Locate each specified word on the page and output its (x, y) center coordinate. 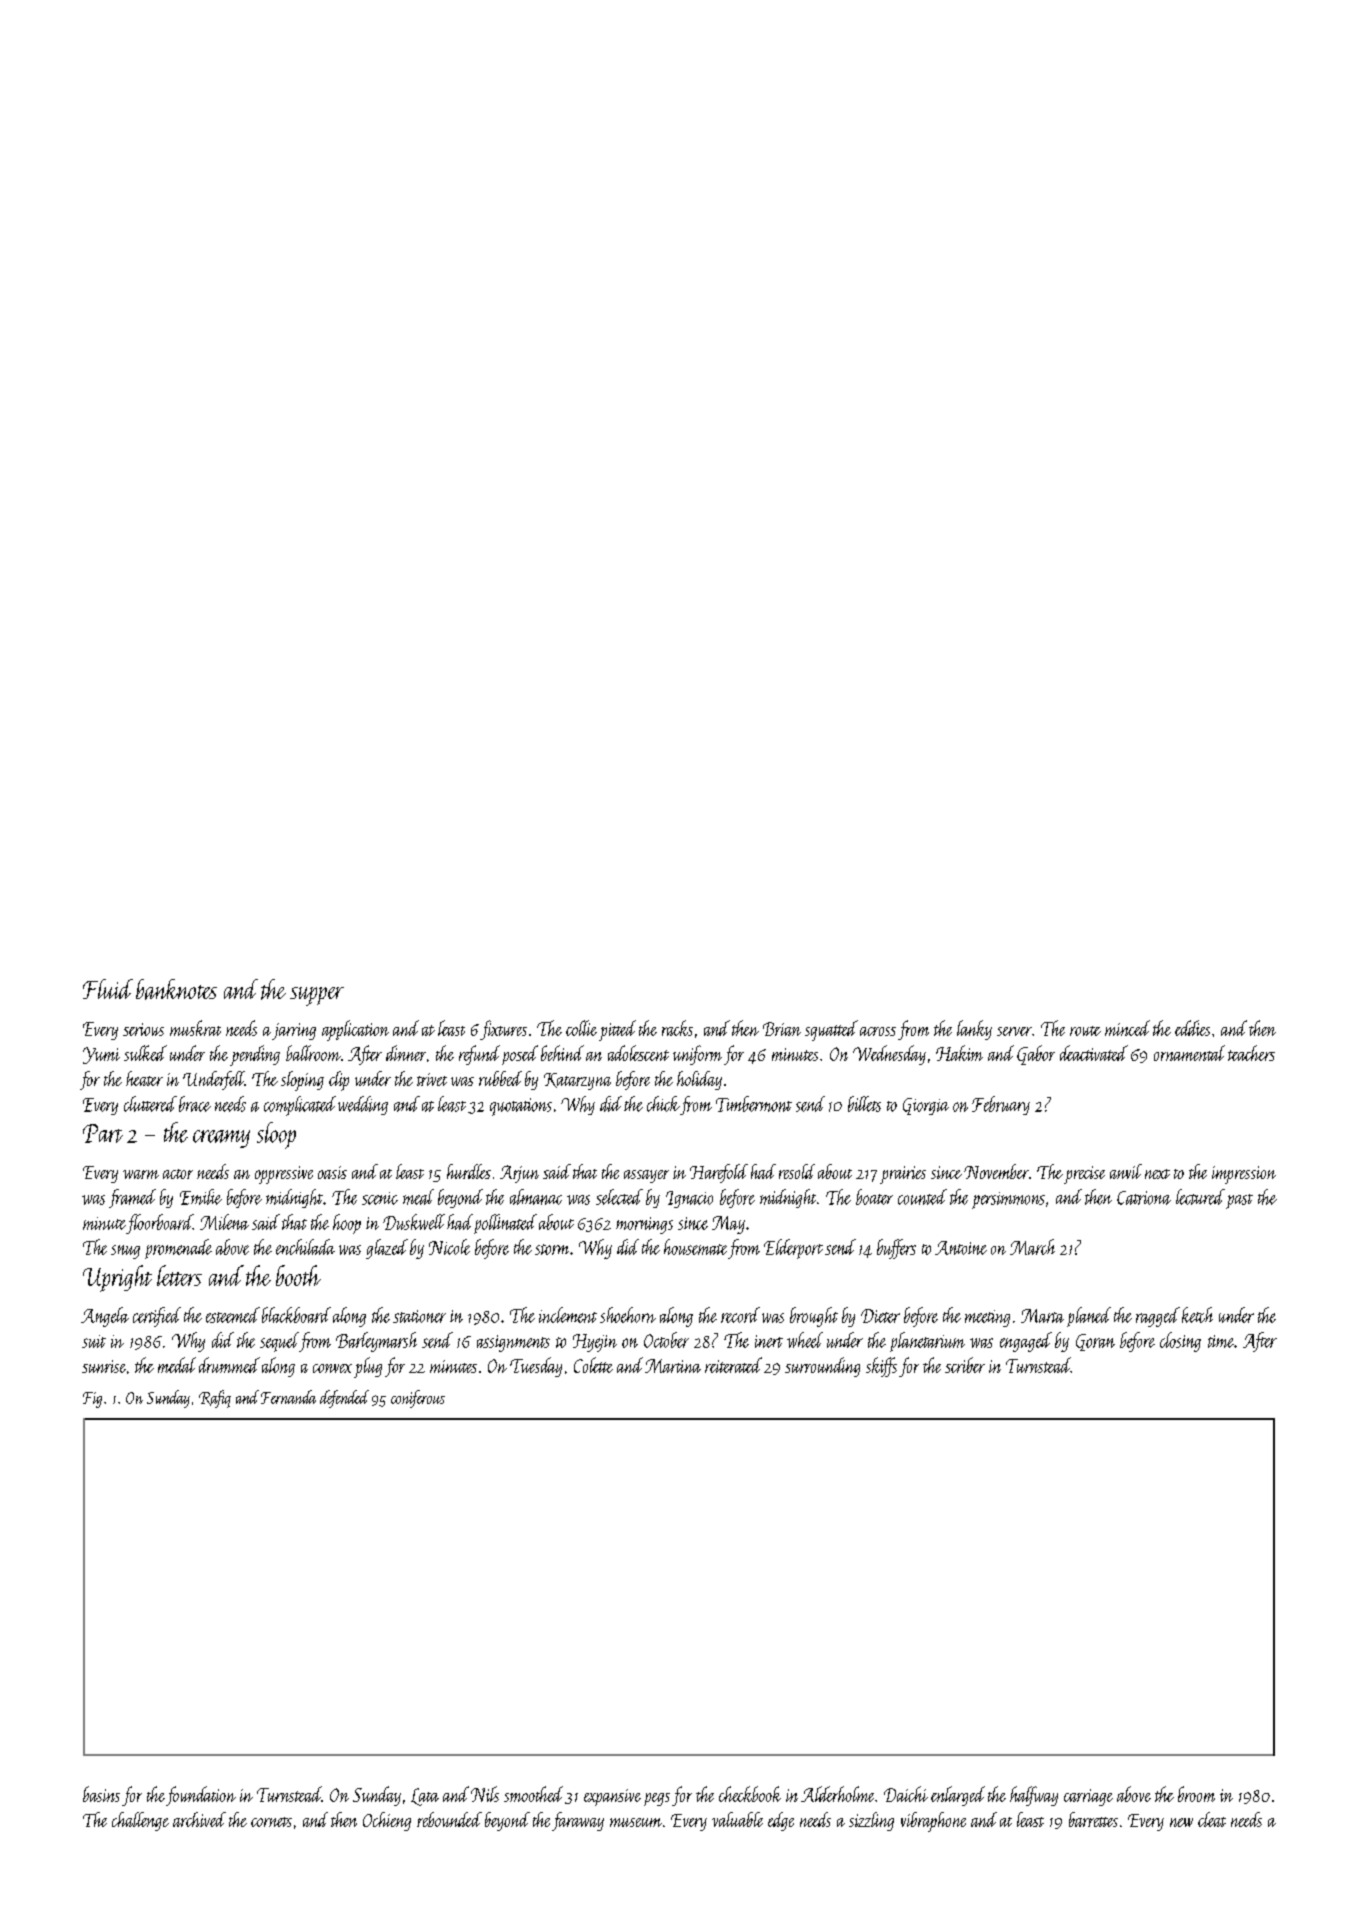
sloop (276, 1135)
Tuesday (536, 1367)
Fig (92, 1400)
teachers (1251, 1053)
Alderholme (837, 1794)
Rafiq (215, 1399)
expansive (612, 1797)
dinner (406, 1053)
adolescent (638, 1053)
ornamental (1189, 1053)
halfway (1034, 1796)
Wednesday (889, 1055)
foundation (201, 1796)
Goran (1095, 1342)
